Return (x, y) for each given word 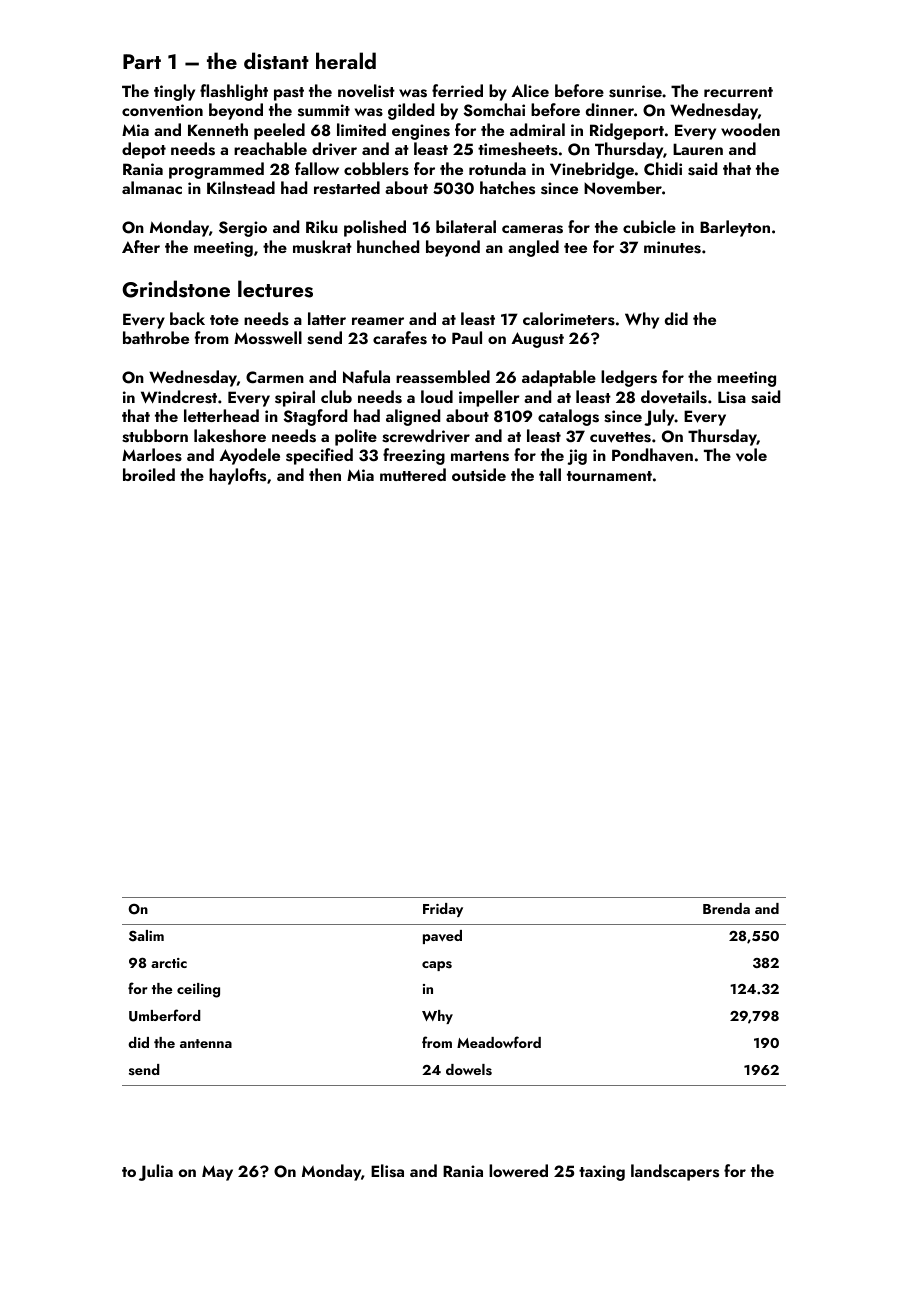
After (141, 246)
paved (442, 937)
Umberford (165, 1015)
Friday (443, 910)
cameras (532, 229)
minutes (672, 247)
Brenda (726, 908)
